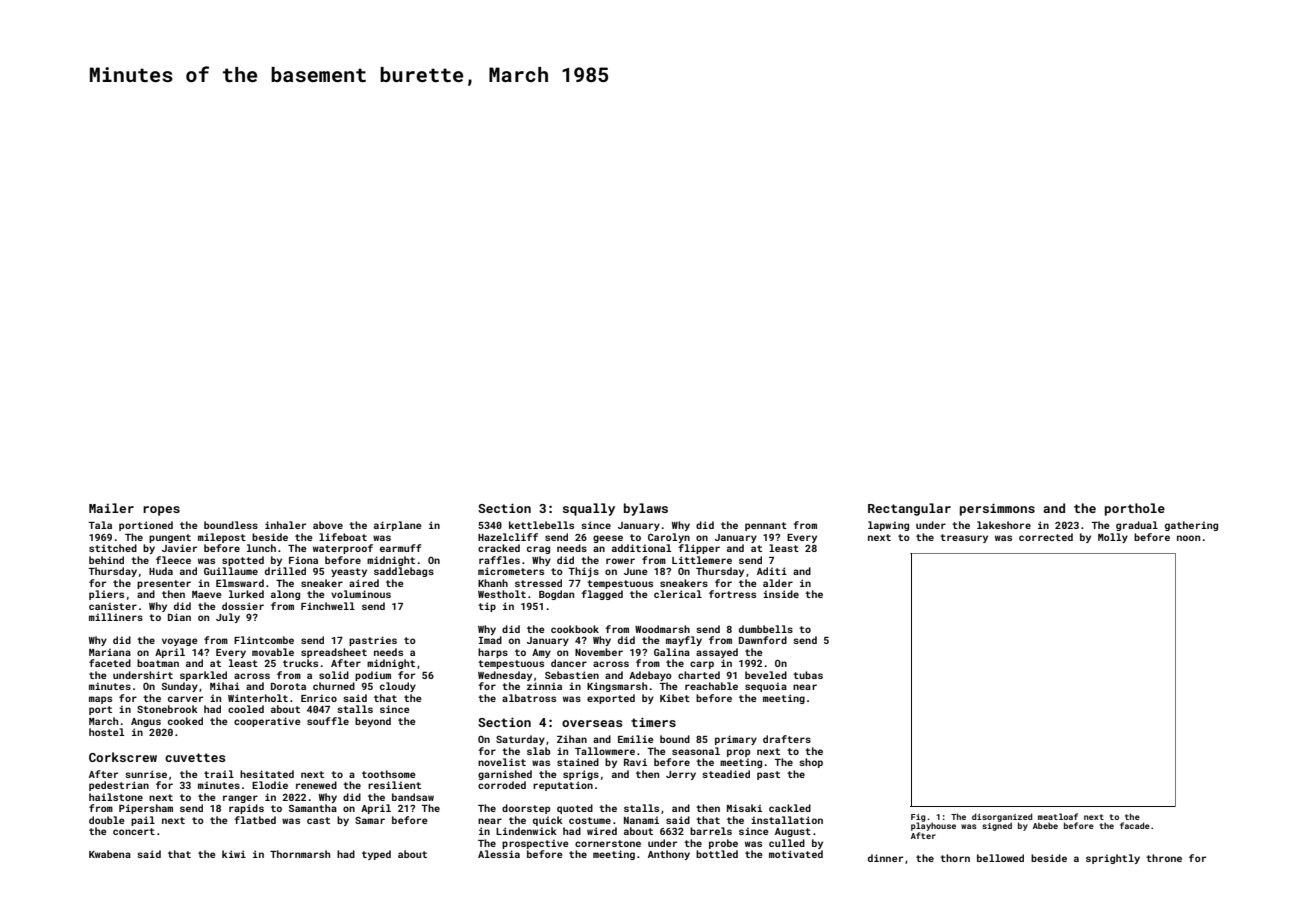  What do you see at coordinates (678, 594) in the screenshot?
I see `clerical` at bounding box center [678, 594].
